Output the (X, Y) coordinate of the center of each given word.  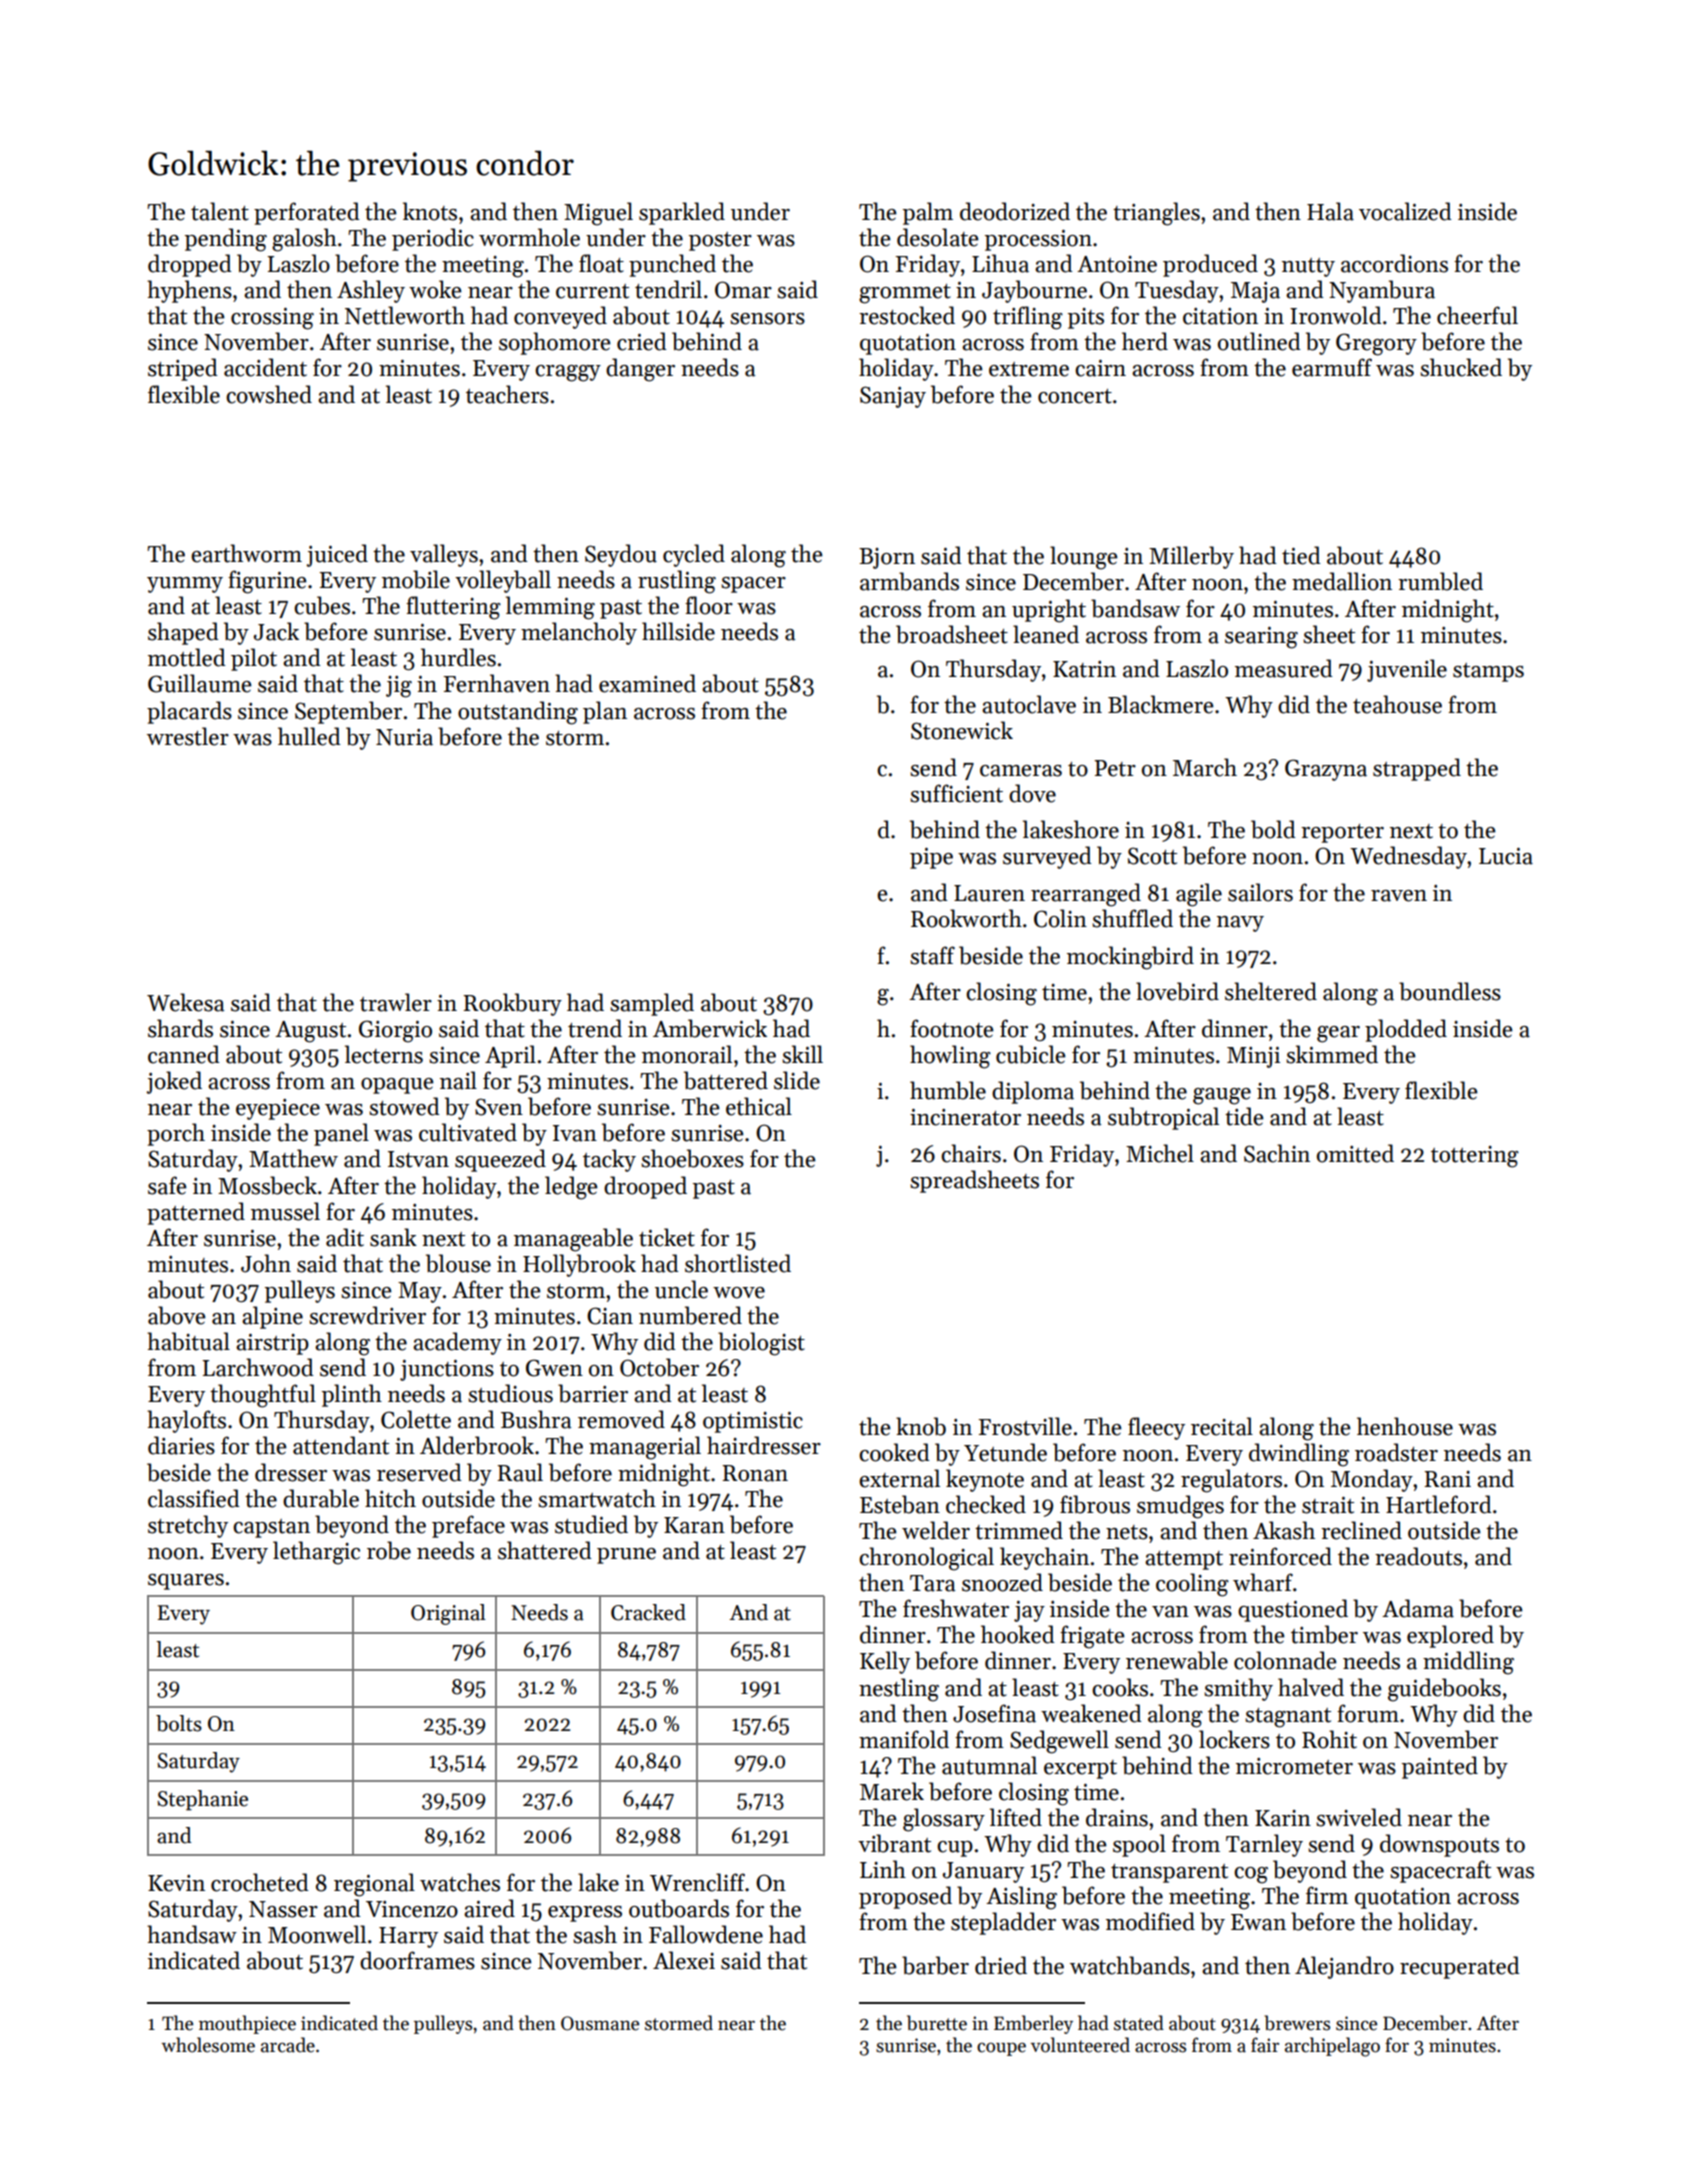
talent (220, 211)
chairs (971, 1153)
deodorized (1015, 211)
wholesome (208, 2045)
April (510, 1056)
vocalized (1405, 211)
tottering (1475, 1157)
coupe (1001, 2049)
